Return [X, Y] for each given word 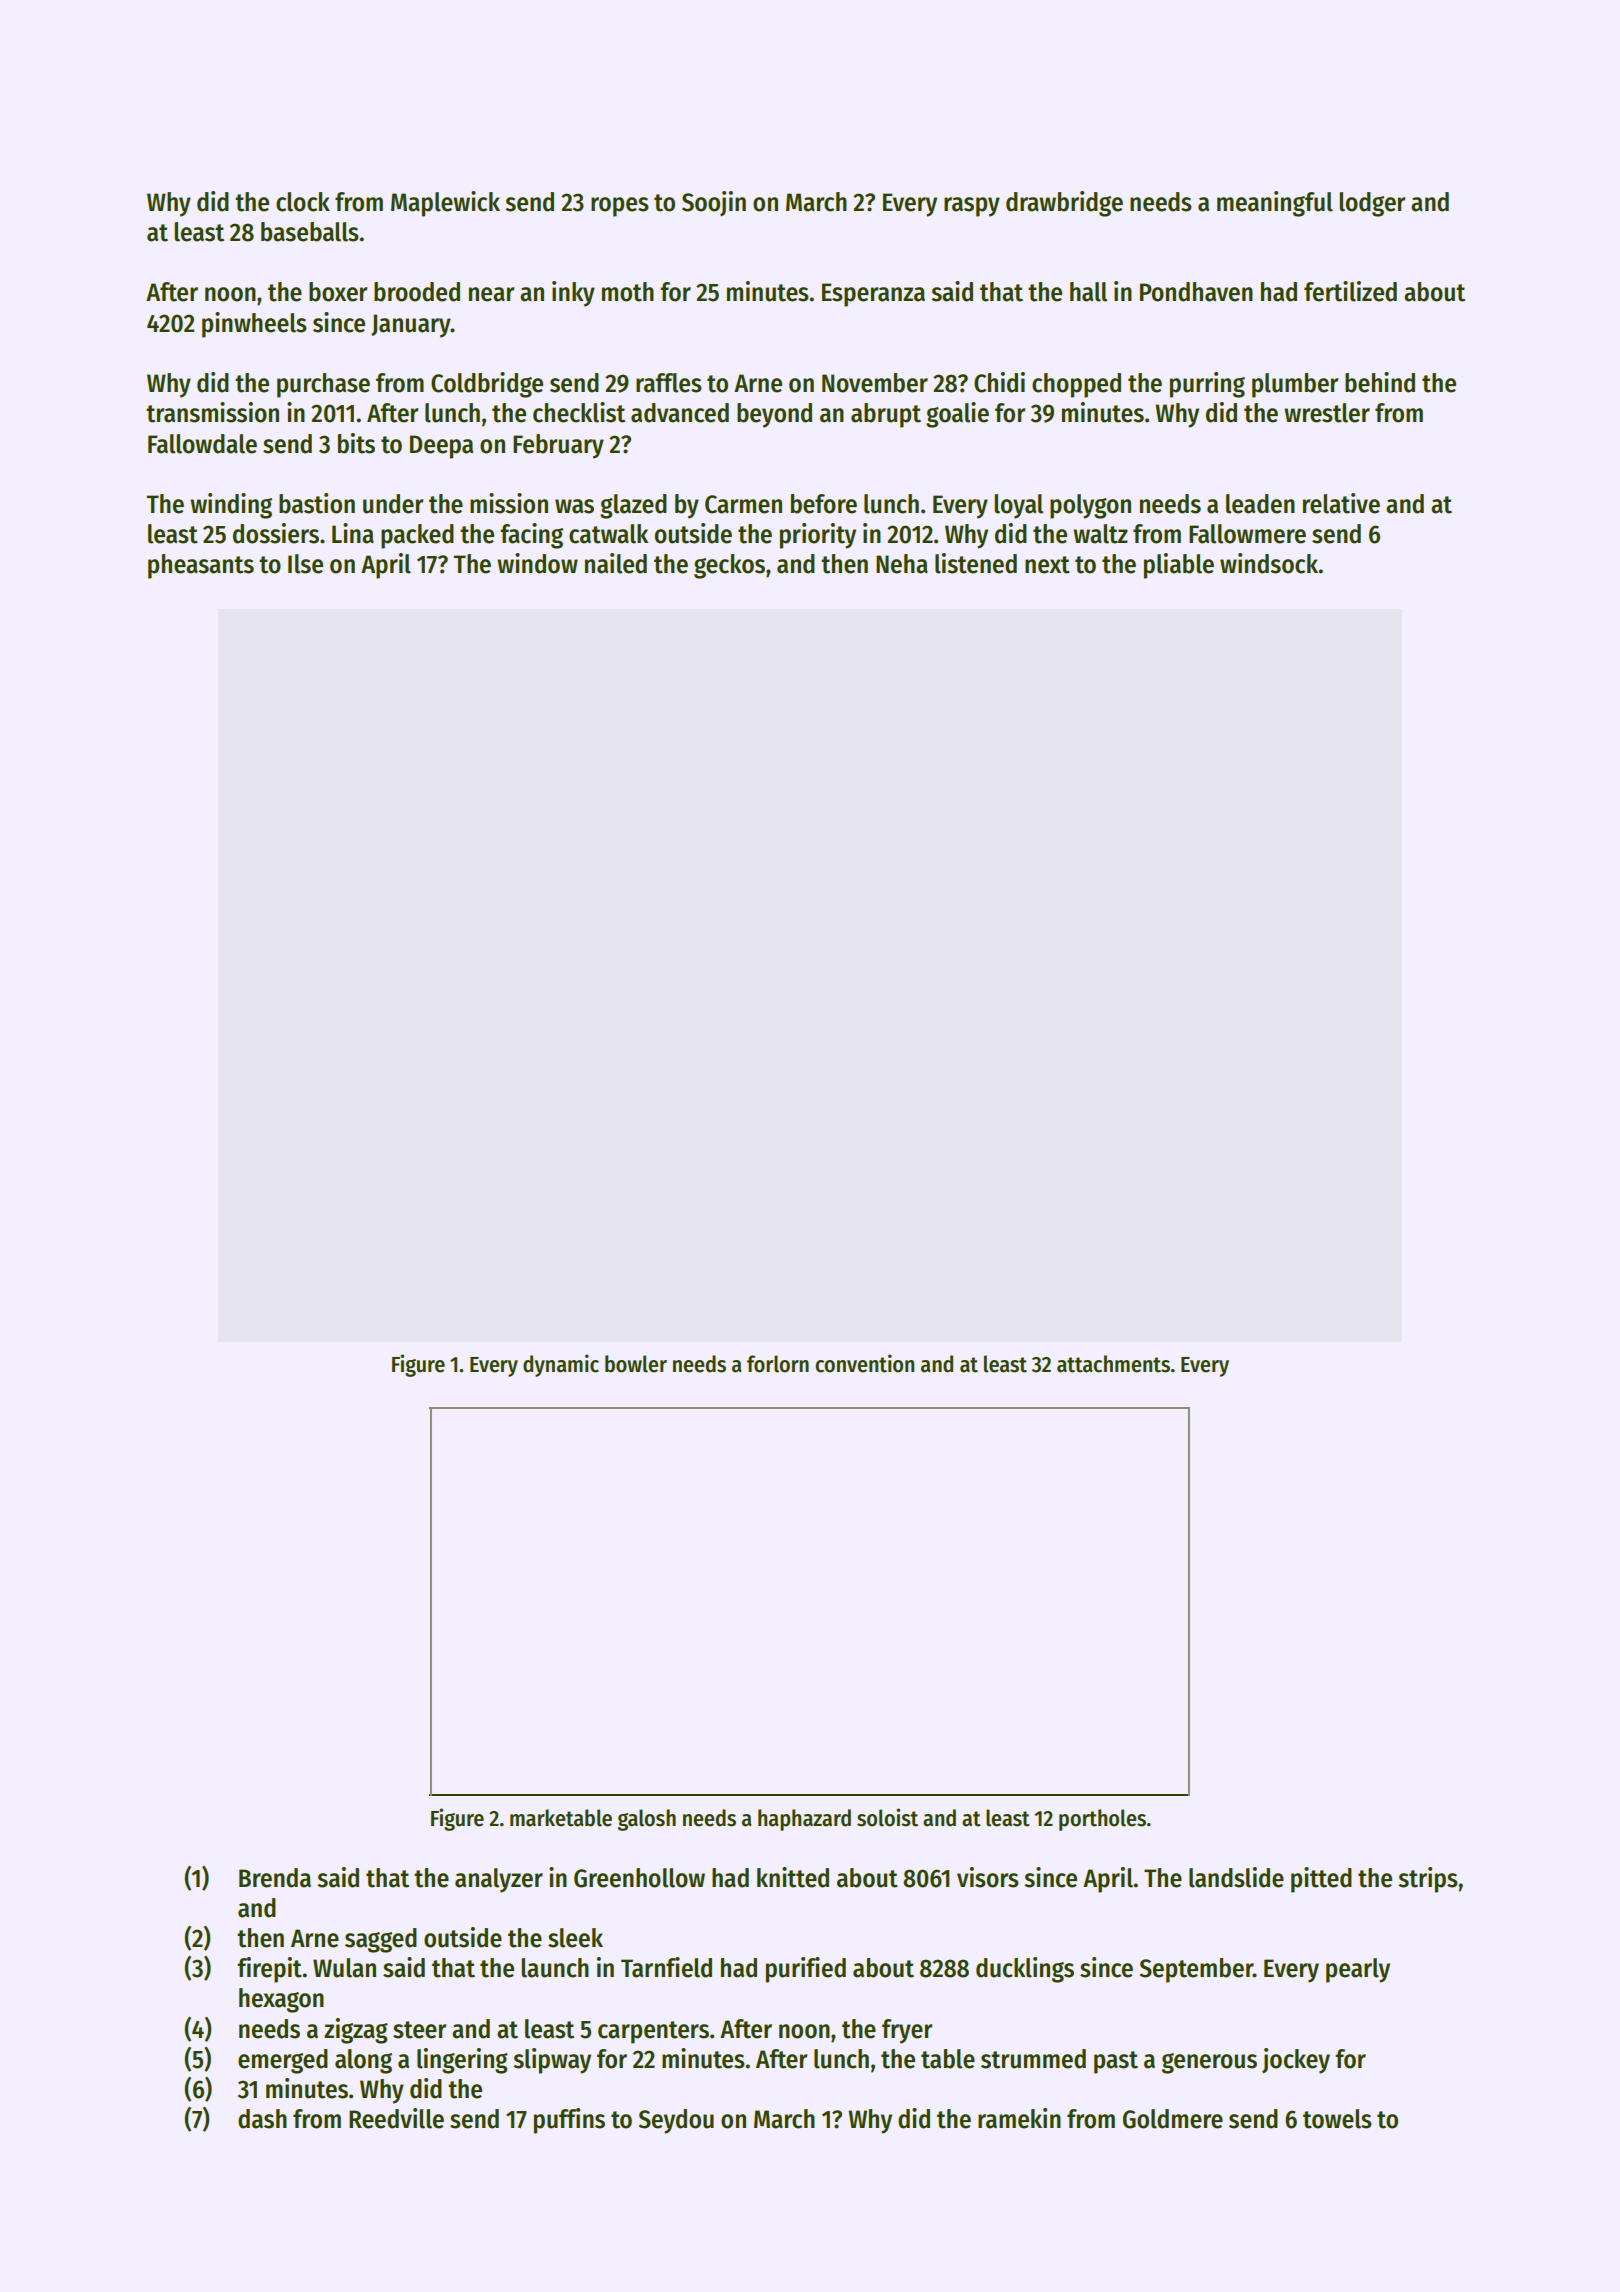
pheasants [201, 566]
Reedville [396, 2118]
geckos [729, 566]
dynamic [561, 1365]
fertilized [1350, 291]
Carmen [743, 504]
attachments [1113, 1364]
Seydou [676, 2121]
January [411, 326]
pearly [1358, 1970]
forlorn [778, 1364]
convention [864, 1363]
